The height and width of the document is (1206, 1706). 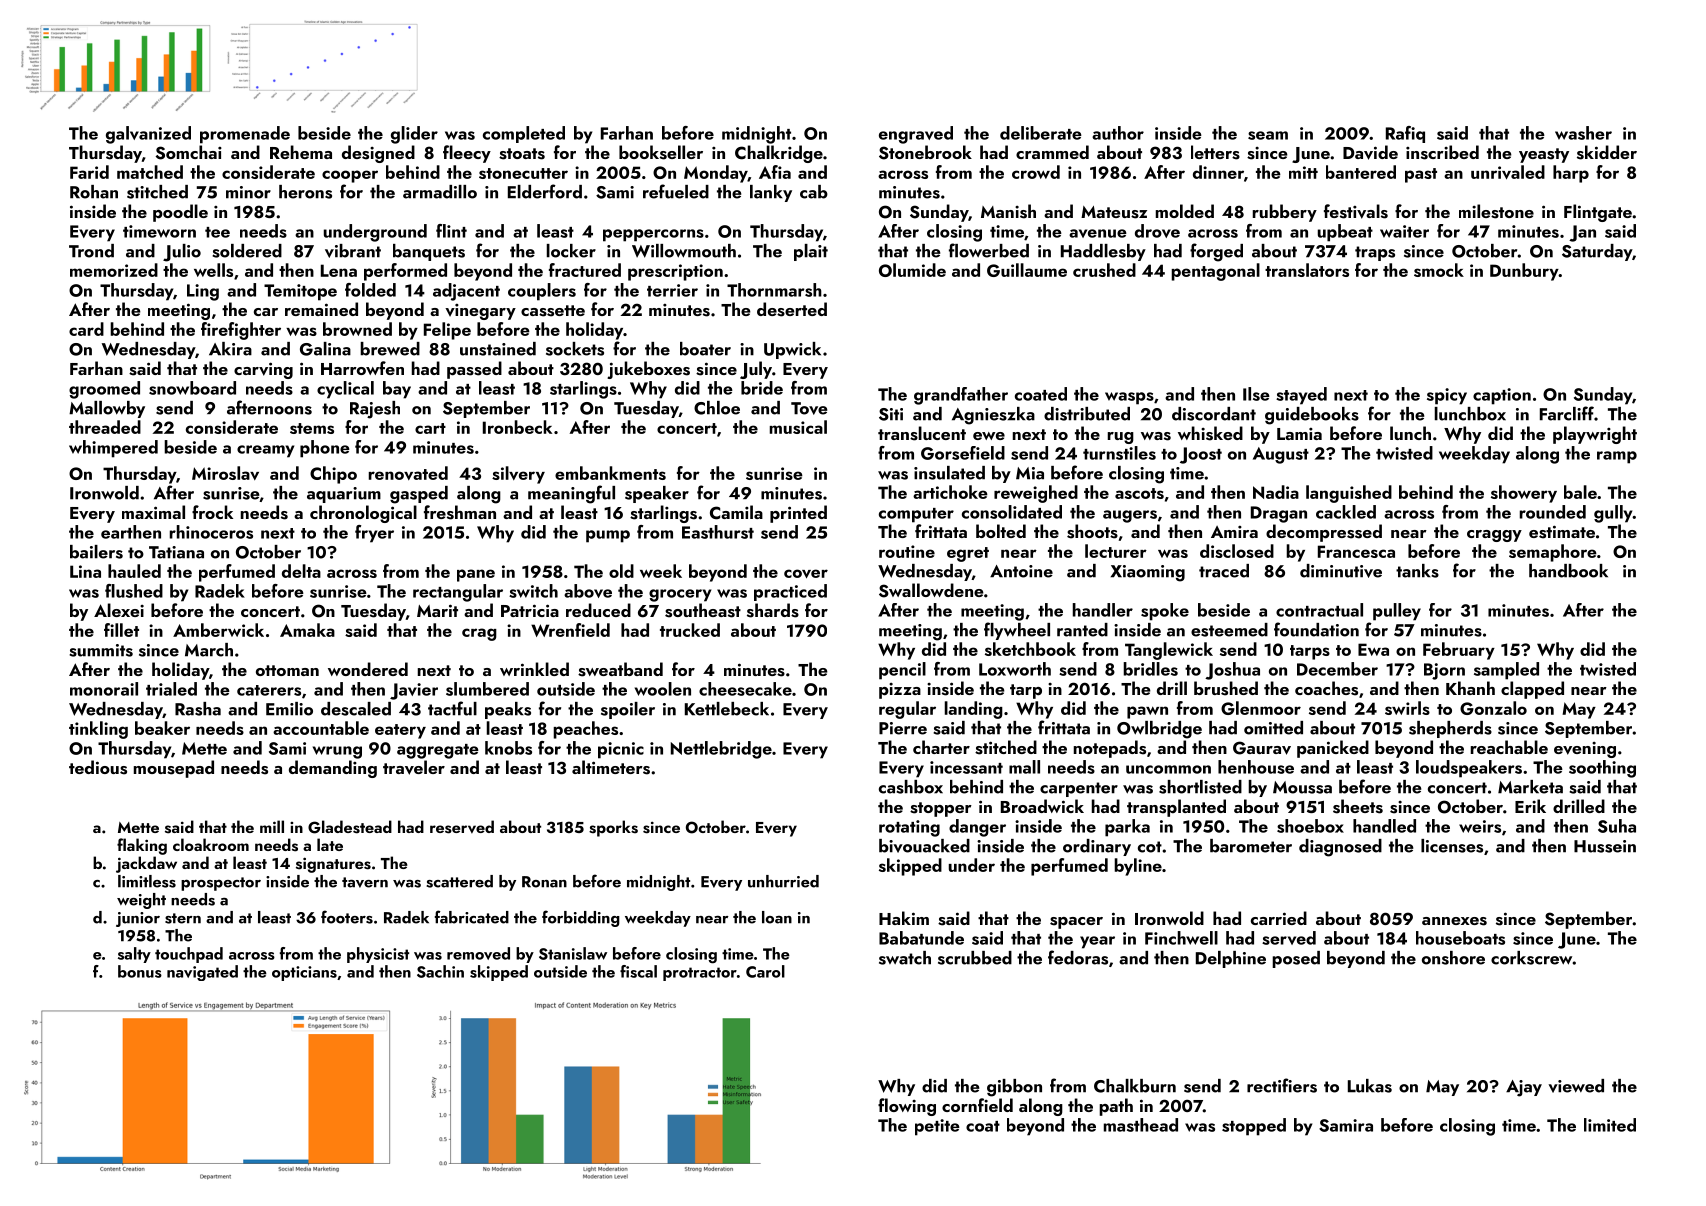 What do you see at coordinates (1532, 958) in the document?
I see `corkscrew` at bounding box center [1532, 958].
